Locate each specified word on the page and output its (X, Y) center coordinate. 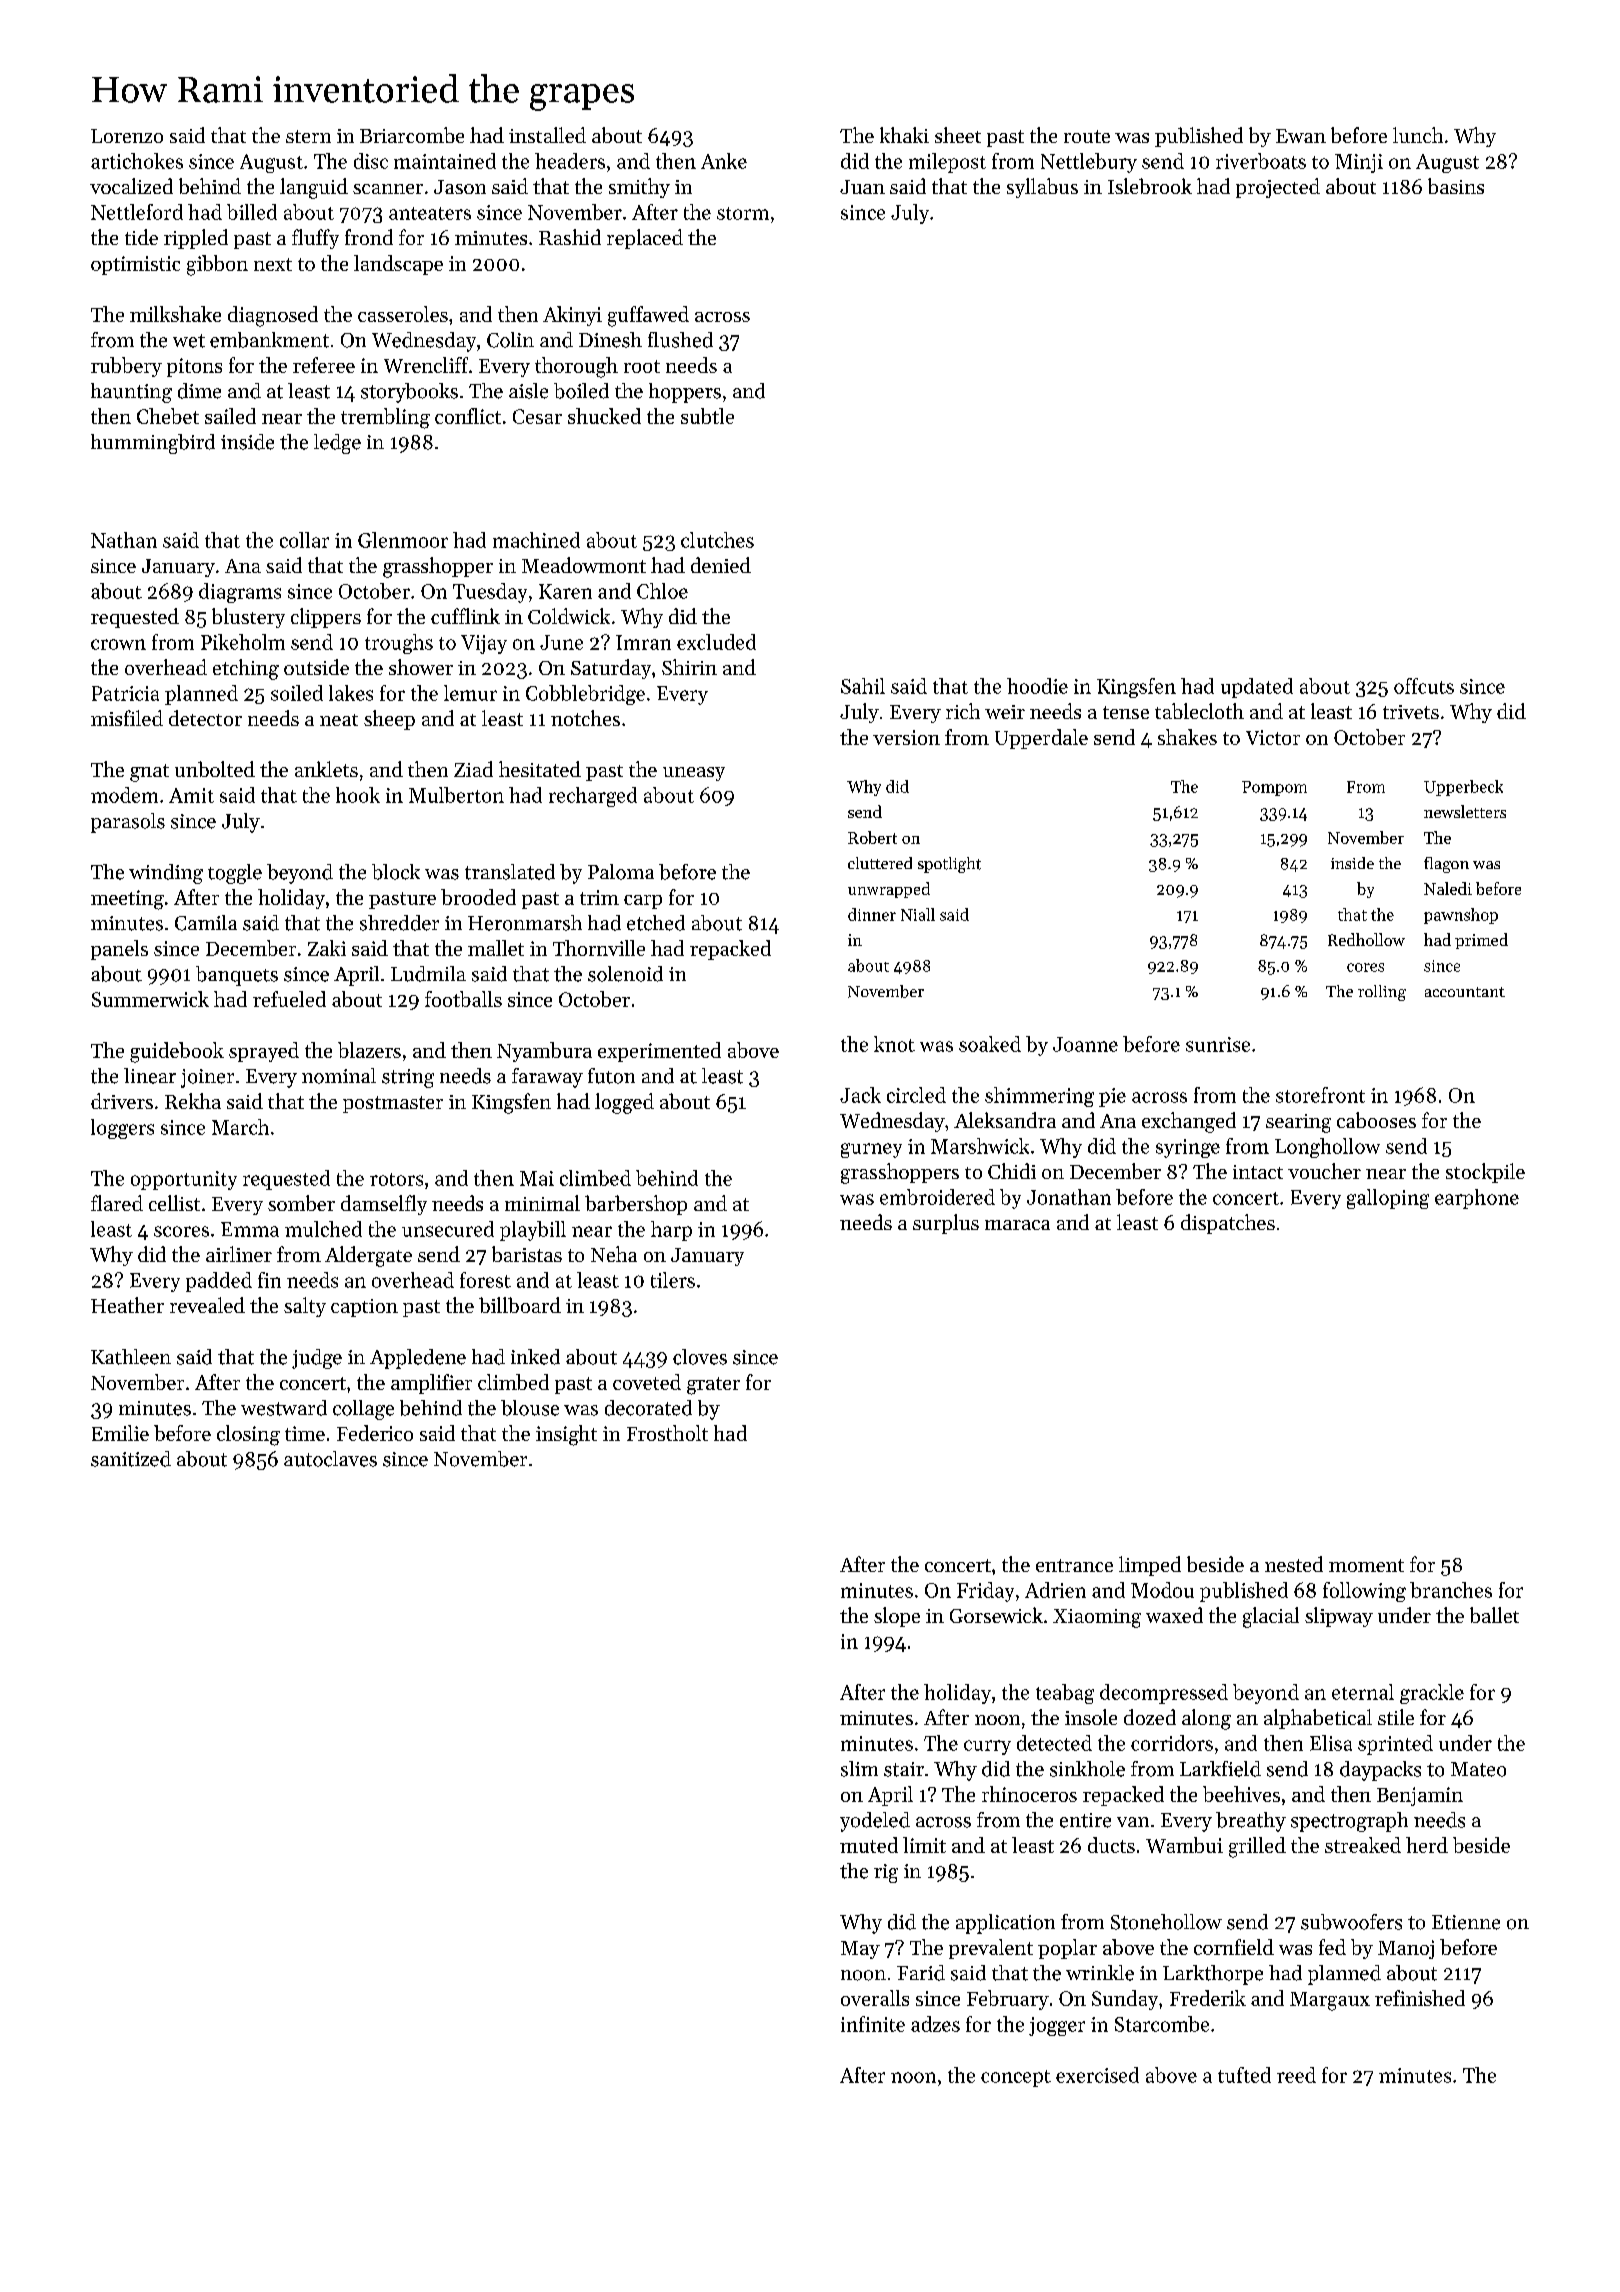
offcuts (1424, 686)
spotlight (949, 865)
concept (1016, 2078)
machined (536, 540)
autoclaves (330, 1459)
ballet (1494, 1615)
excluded (716, 642)
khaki (904, 135)
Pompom (1274, 788)
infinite (873, 2024)
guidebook (177, 1052)
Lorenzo (127, 136)
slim (859, 1769)
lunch (1418, 135)
